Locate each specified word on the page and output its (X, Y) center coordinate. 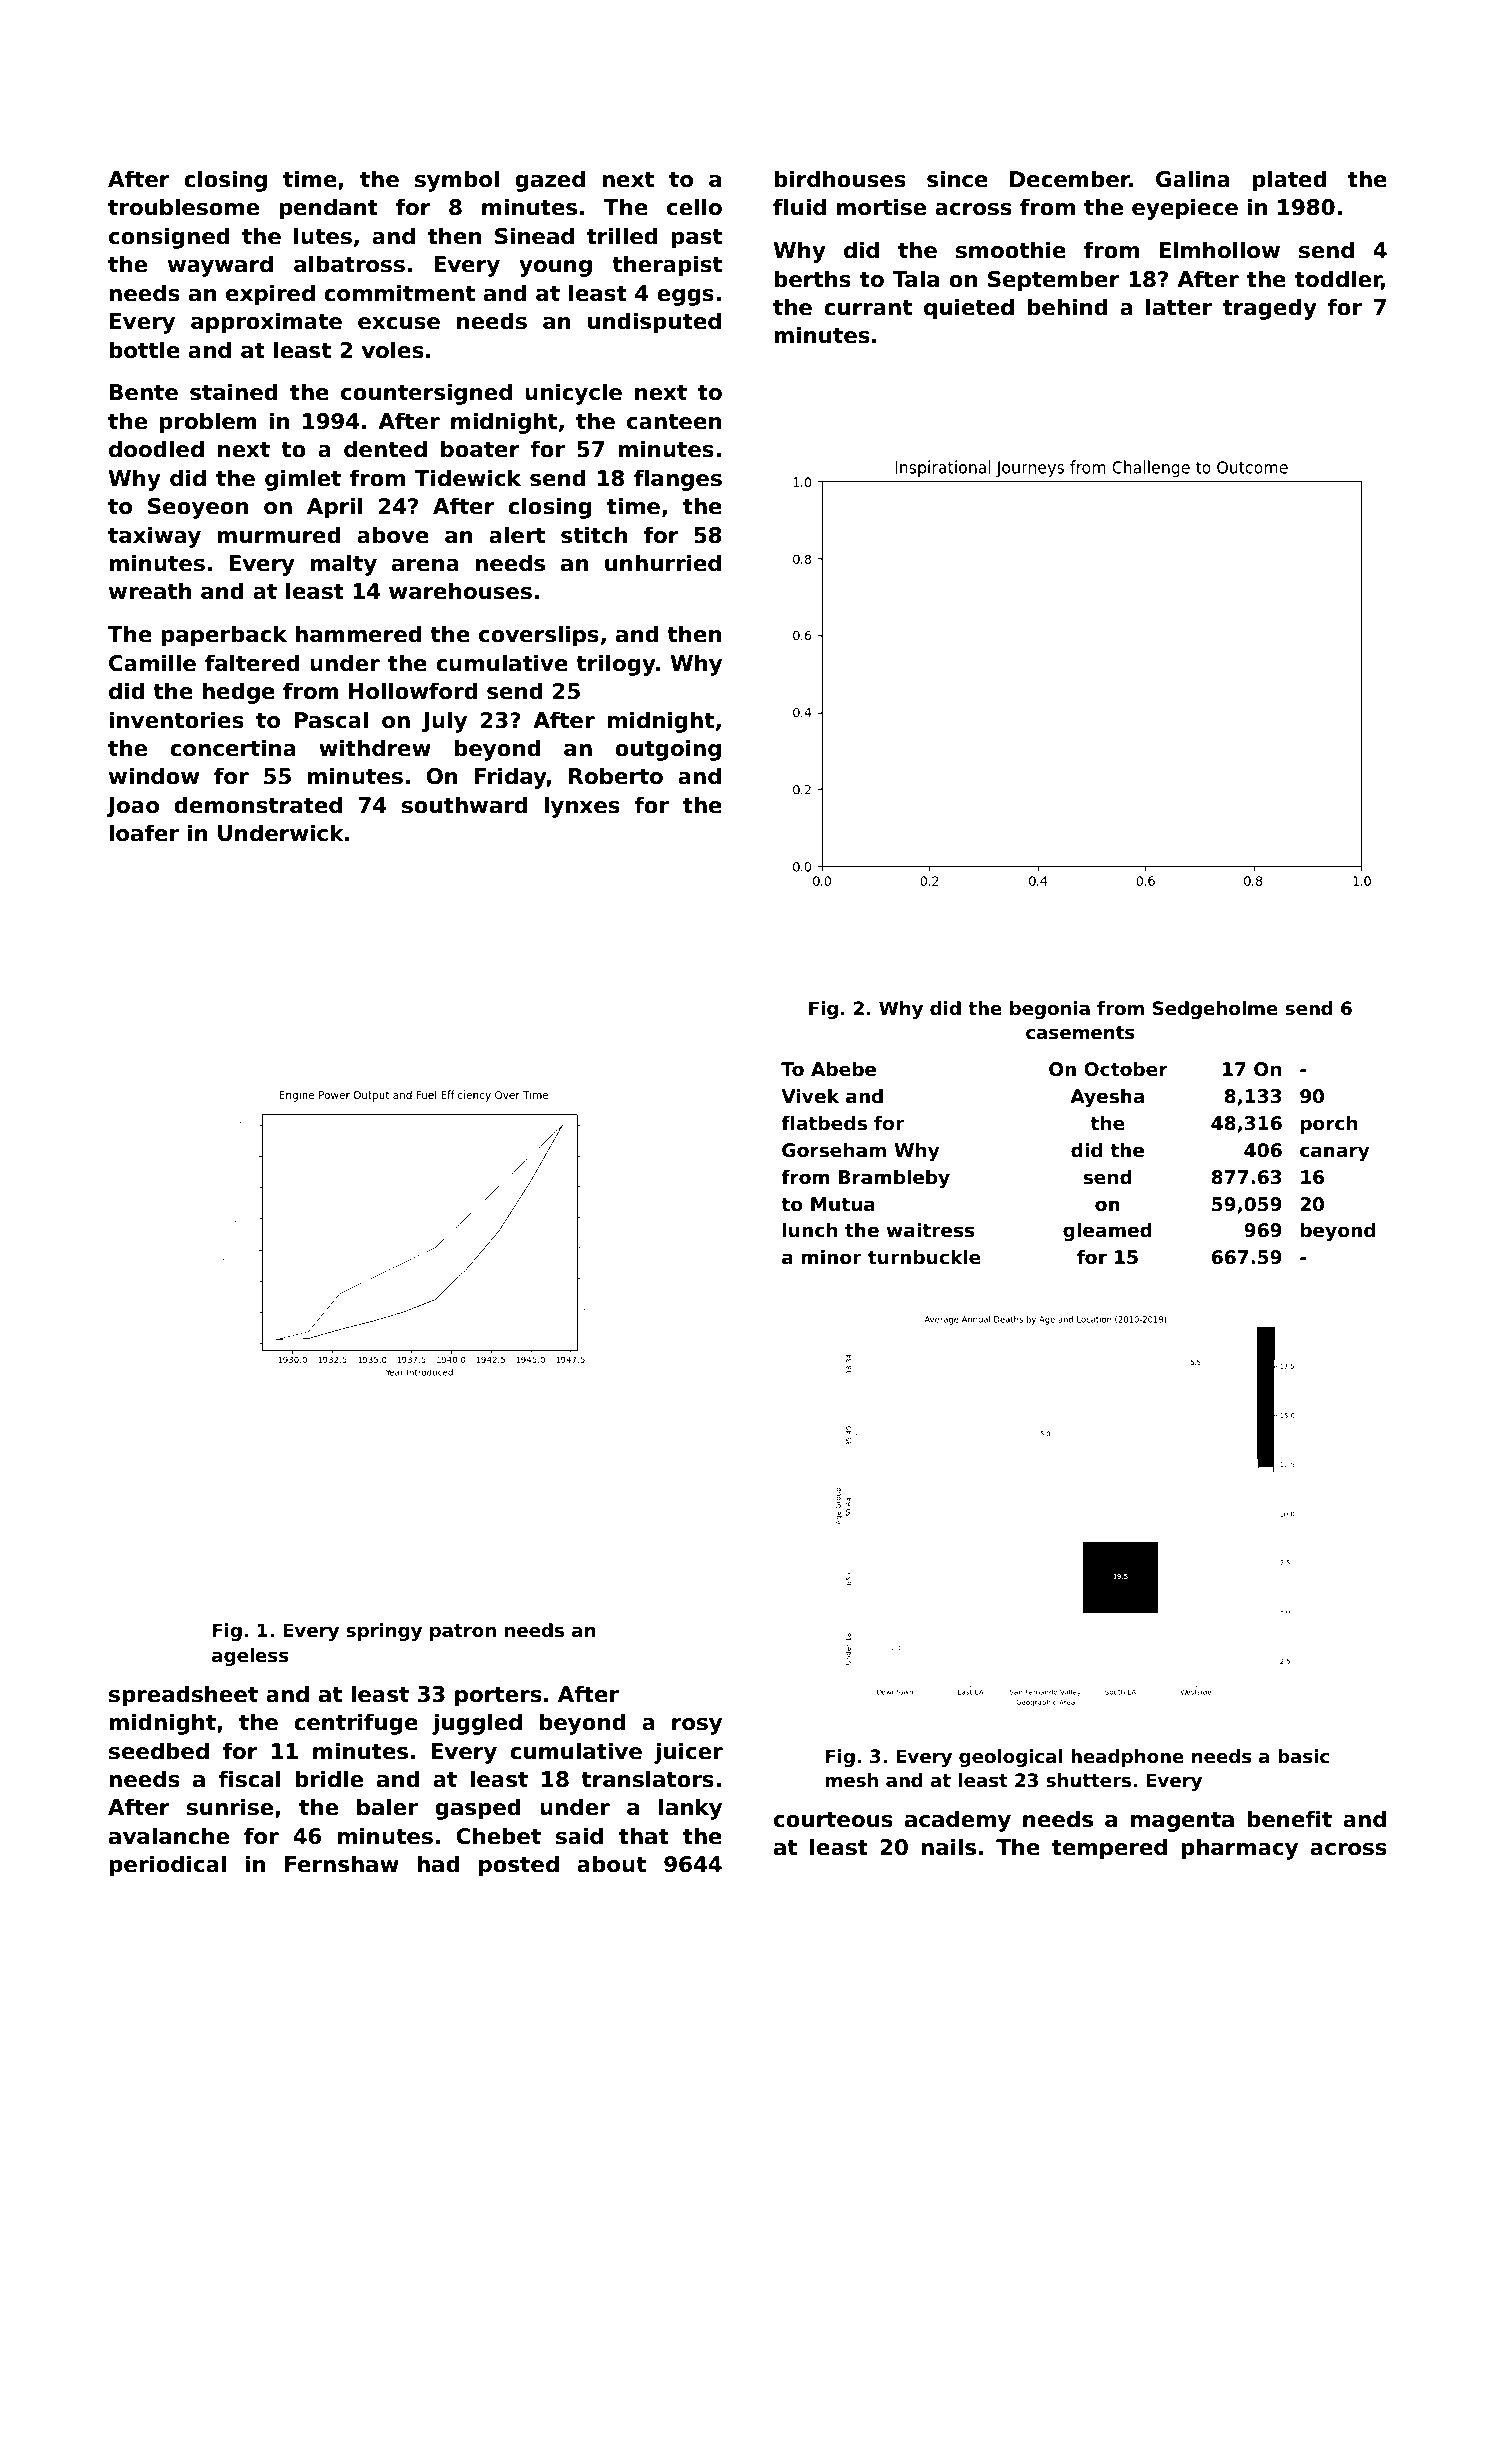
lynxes (582, 807)
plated (1289, 181)
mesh (852, 1780)
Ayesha (1107, 1097)
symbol (457, 181)
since (957, 179)
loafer (144, 833)
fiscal (249, 1779)
